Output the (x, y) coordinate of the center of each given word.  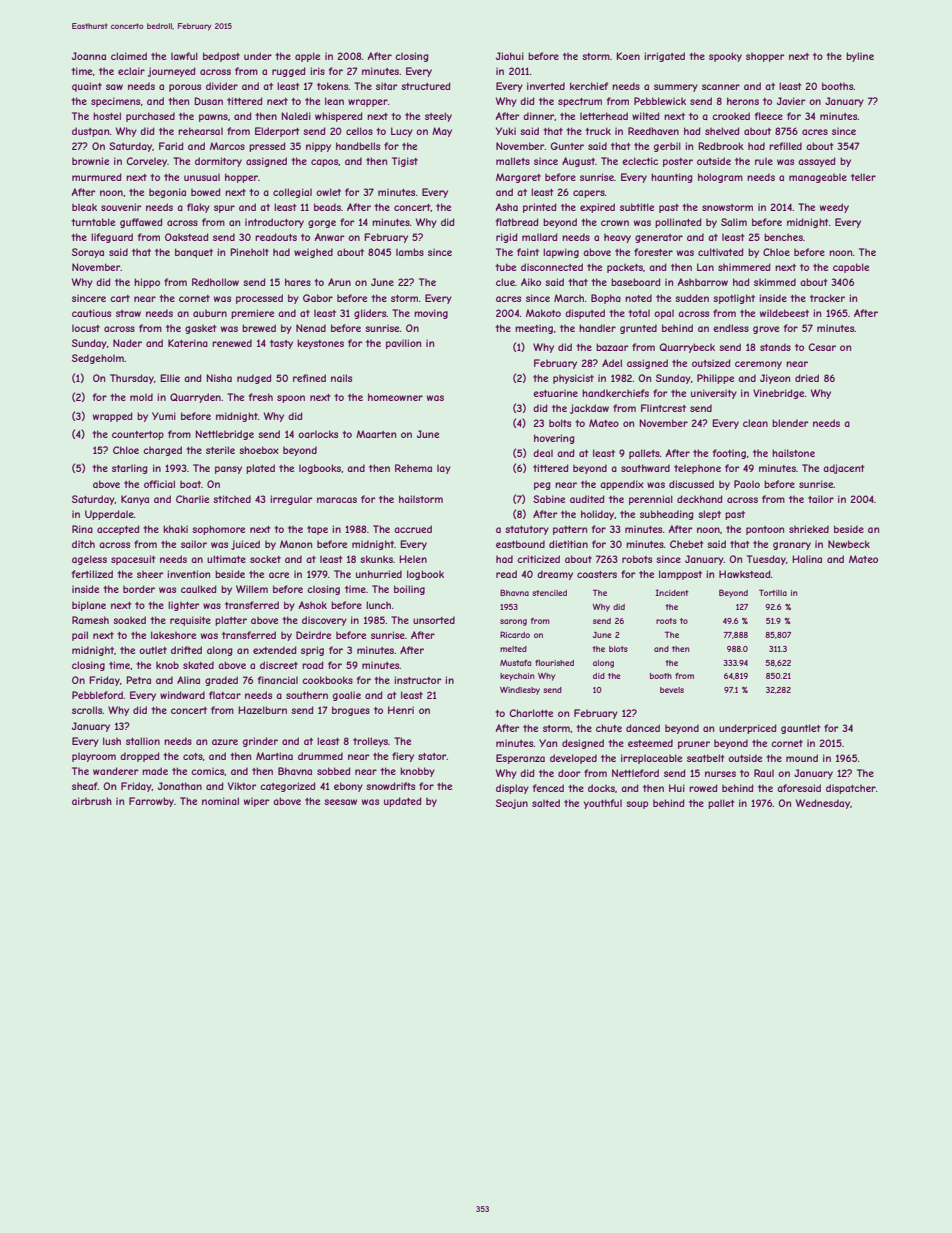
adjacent (843, 469)
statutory (527, 530)
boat (190, 484)
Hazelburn (262, 710)
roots (666, 621)
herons (743, 101)
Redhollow (215, 282)
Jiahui (510, 56)
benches (783, 237)
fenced (548, 788)
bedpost (221, 57)
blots (618, 649)
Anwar (329, 237)
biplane (89, 606)
